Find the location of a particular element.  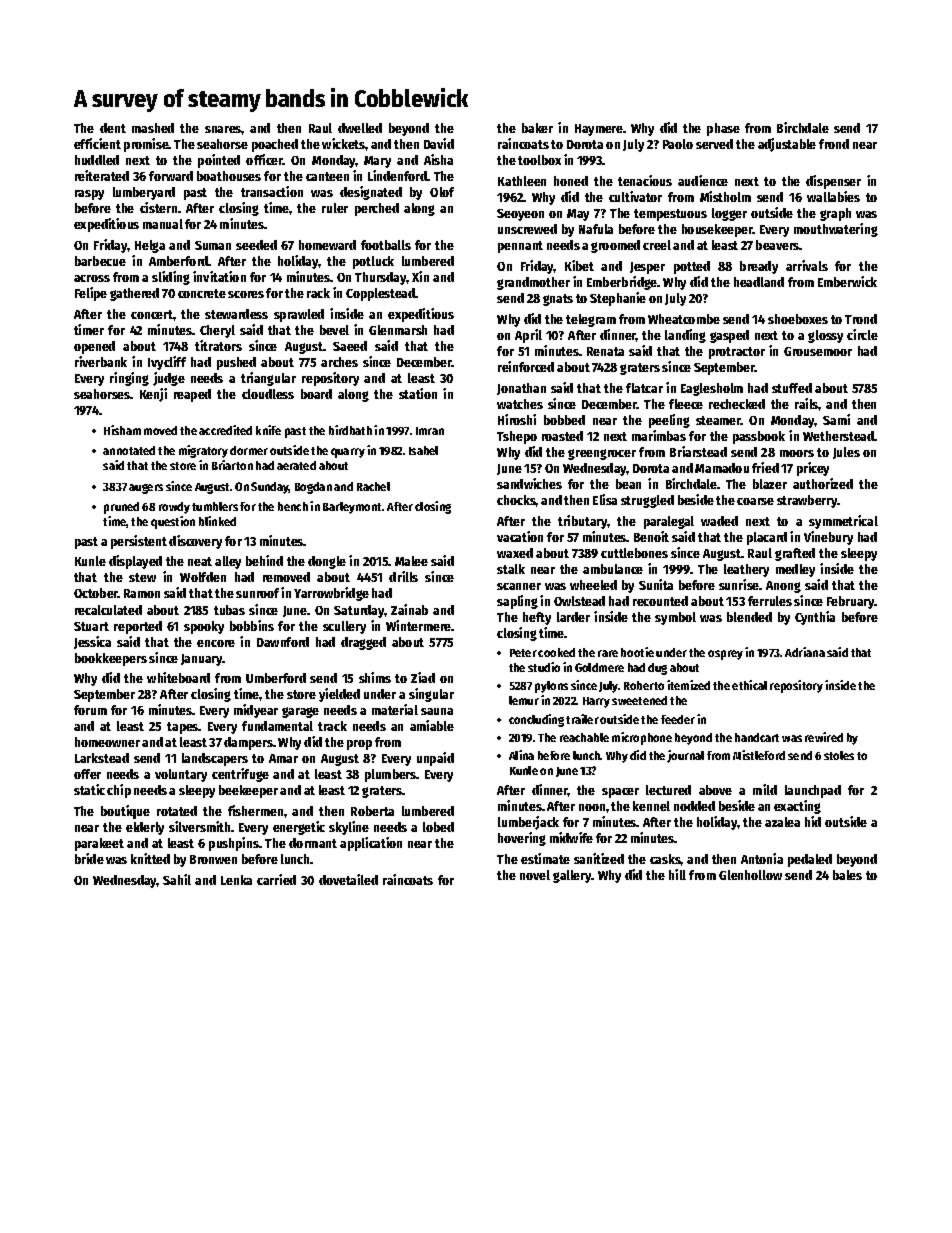

April is located at coordinates (528, 336).
